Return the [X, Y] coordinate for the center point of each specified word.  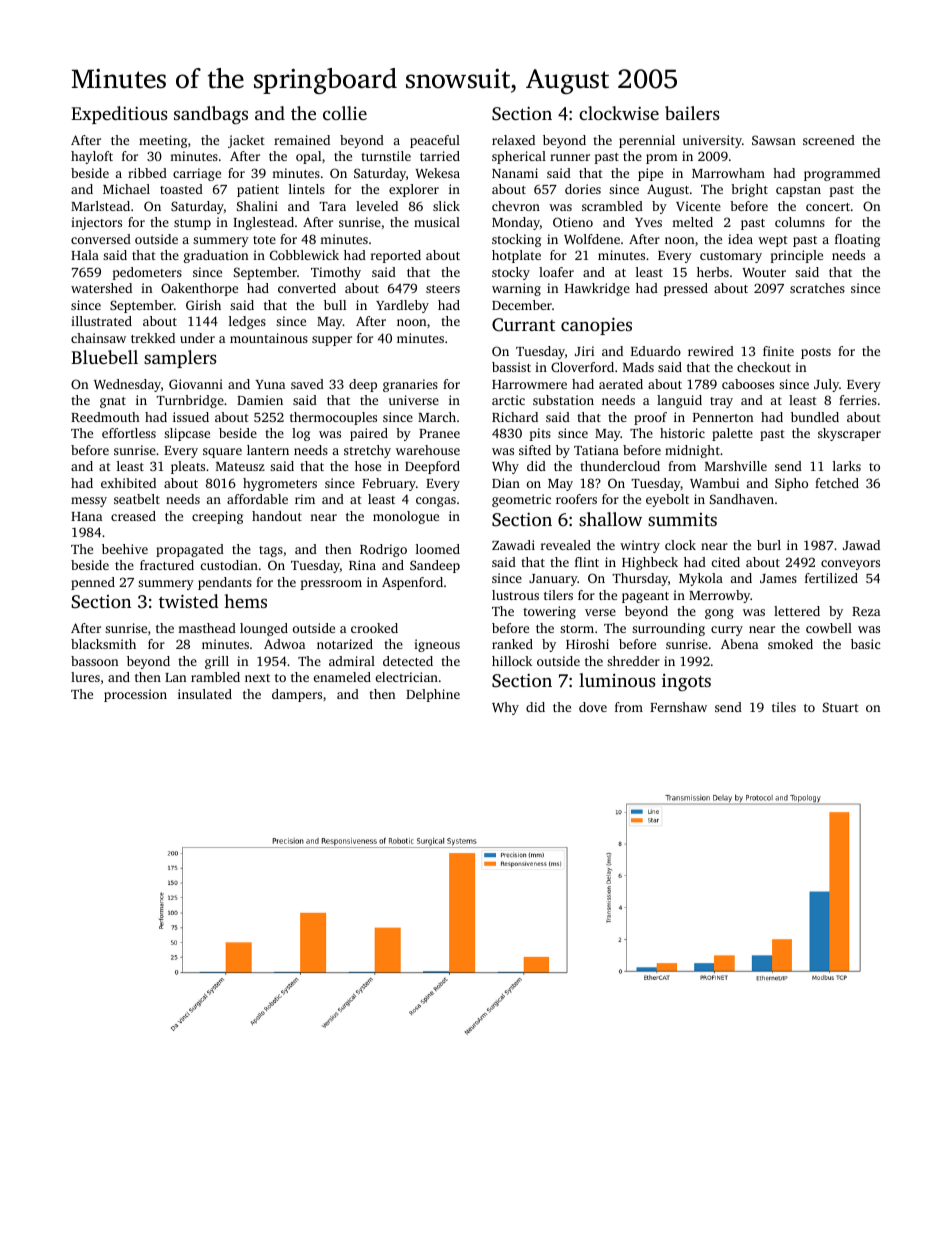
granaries [410, 385]
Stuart [841, 707]
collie [345, 113]
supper [332, 341]
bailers [692, 113]
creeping [217, 517]
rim [305, 499]
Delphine [433, 695]
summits [682, 519]
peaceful [435, 141]
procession [135, 695]
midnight [692, 451]
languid [679, 401]
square [222, 453]
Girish [203, 305]
